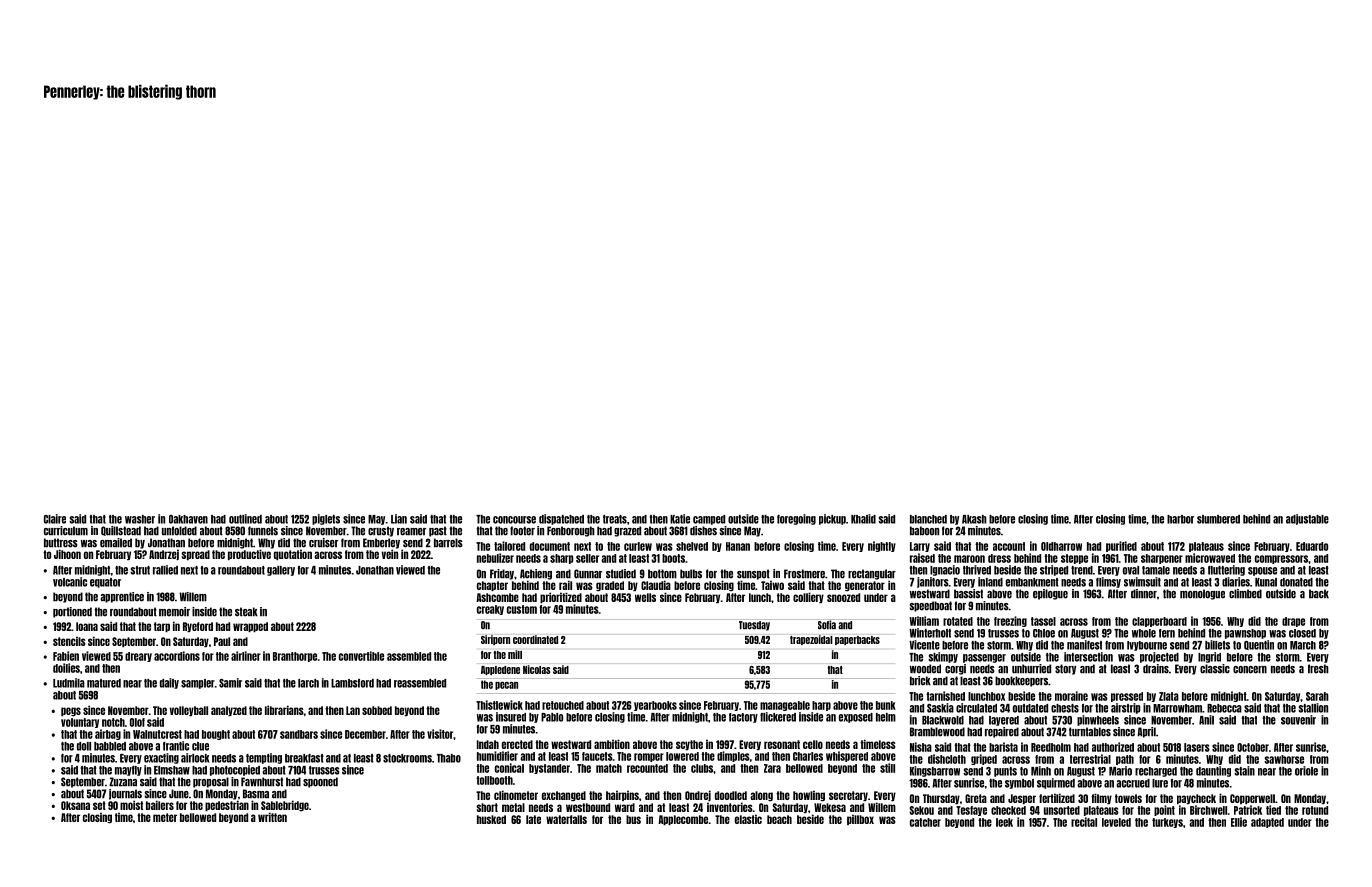 Image resolution: width=1372 pixels, height=887 pixels. Describe the element at coordinates (195, 758) in the screenshot. I see `airlock` at that location.
